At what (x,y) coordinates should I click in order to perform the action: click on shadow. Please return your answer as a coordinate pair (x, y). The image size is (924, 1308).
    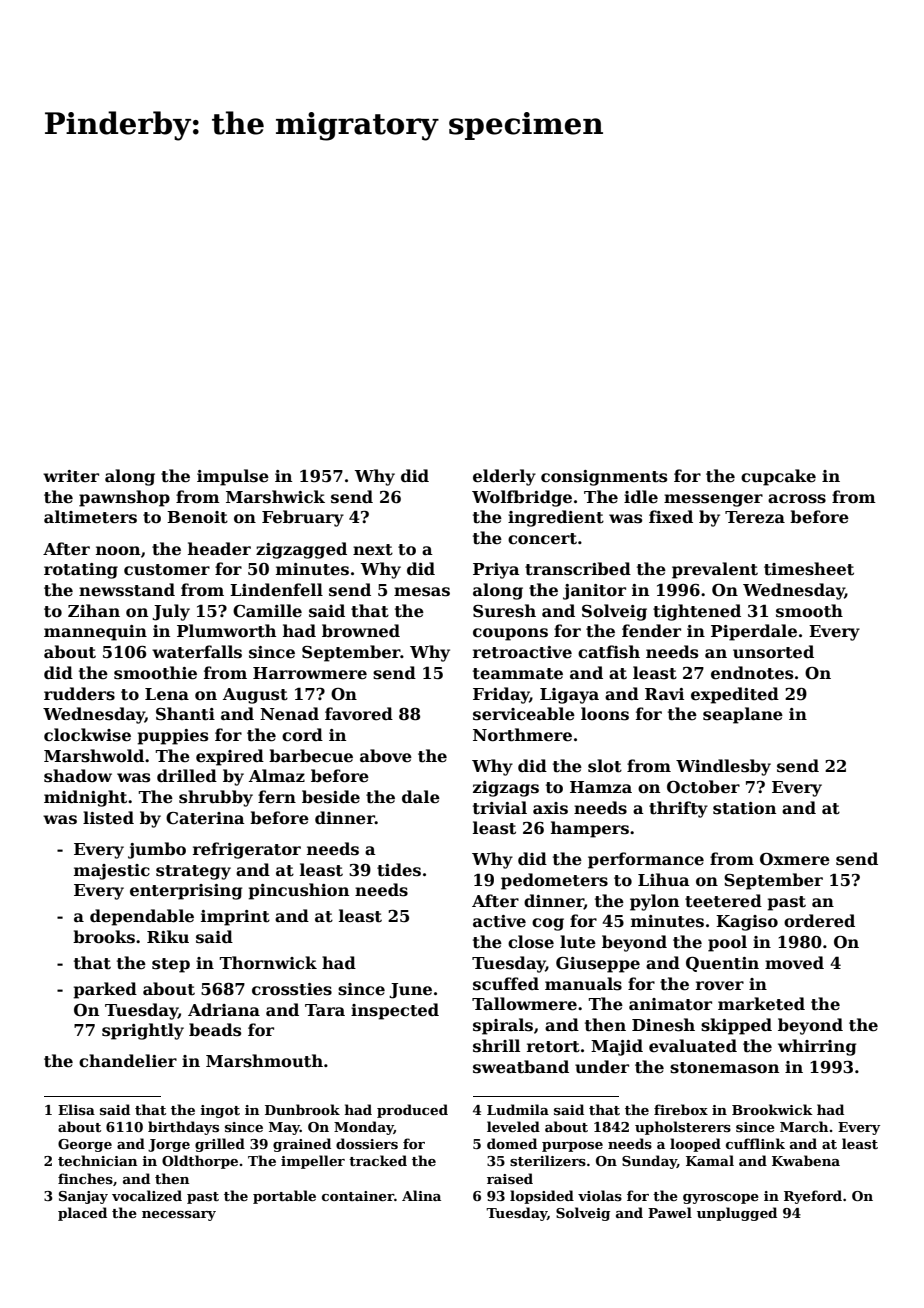
    Looking at the image, I should click on (78, 776).
